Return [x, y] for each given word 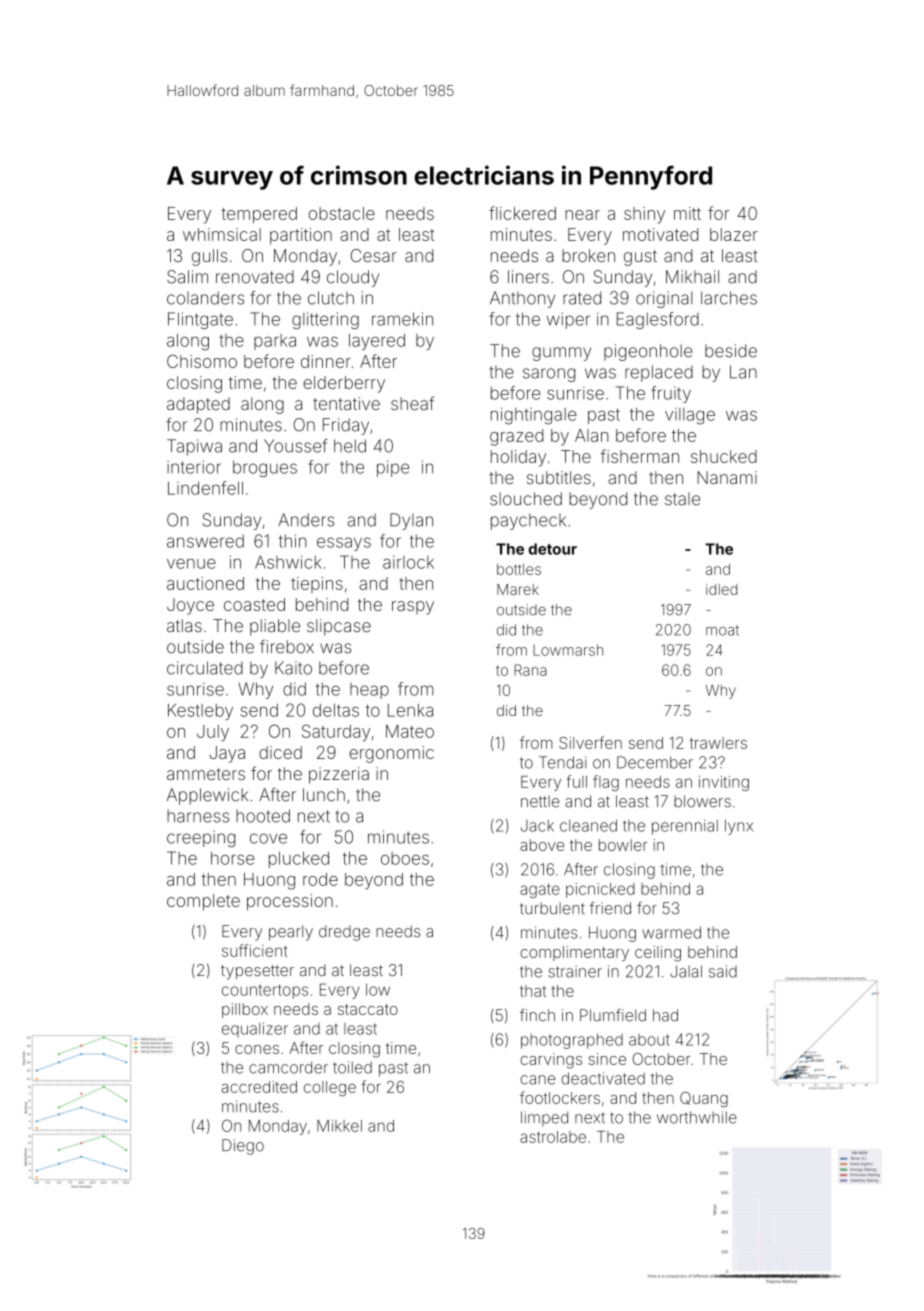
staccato [368, 1009]
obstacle [342, 213]
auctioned [205, 583]
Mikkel [339, 1126]
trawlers [718, 743]
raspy [413, 608]
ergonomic [391, 754]
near [582, 215]
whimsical [222, 234]
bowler [623, 845]
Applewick [207, 796]
